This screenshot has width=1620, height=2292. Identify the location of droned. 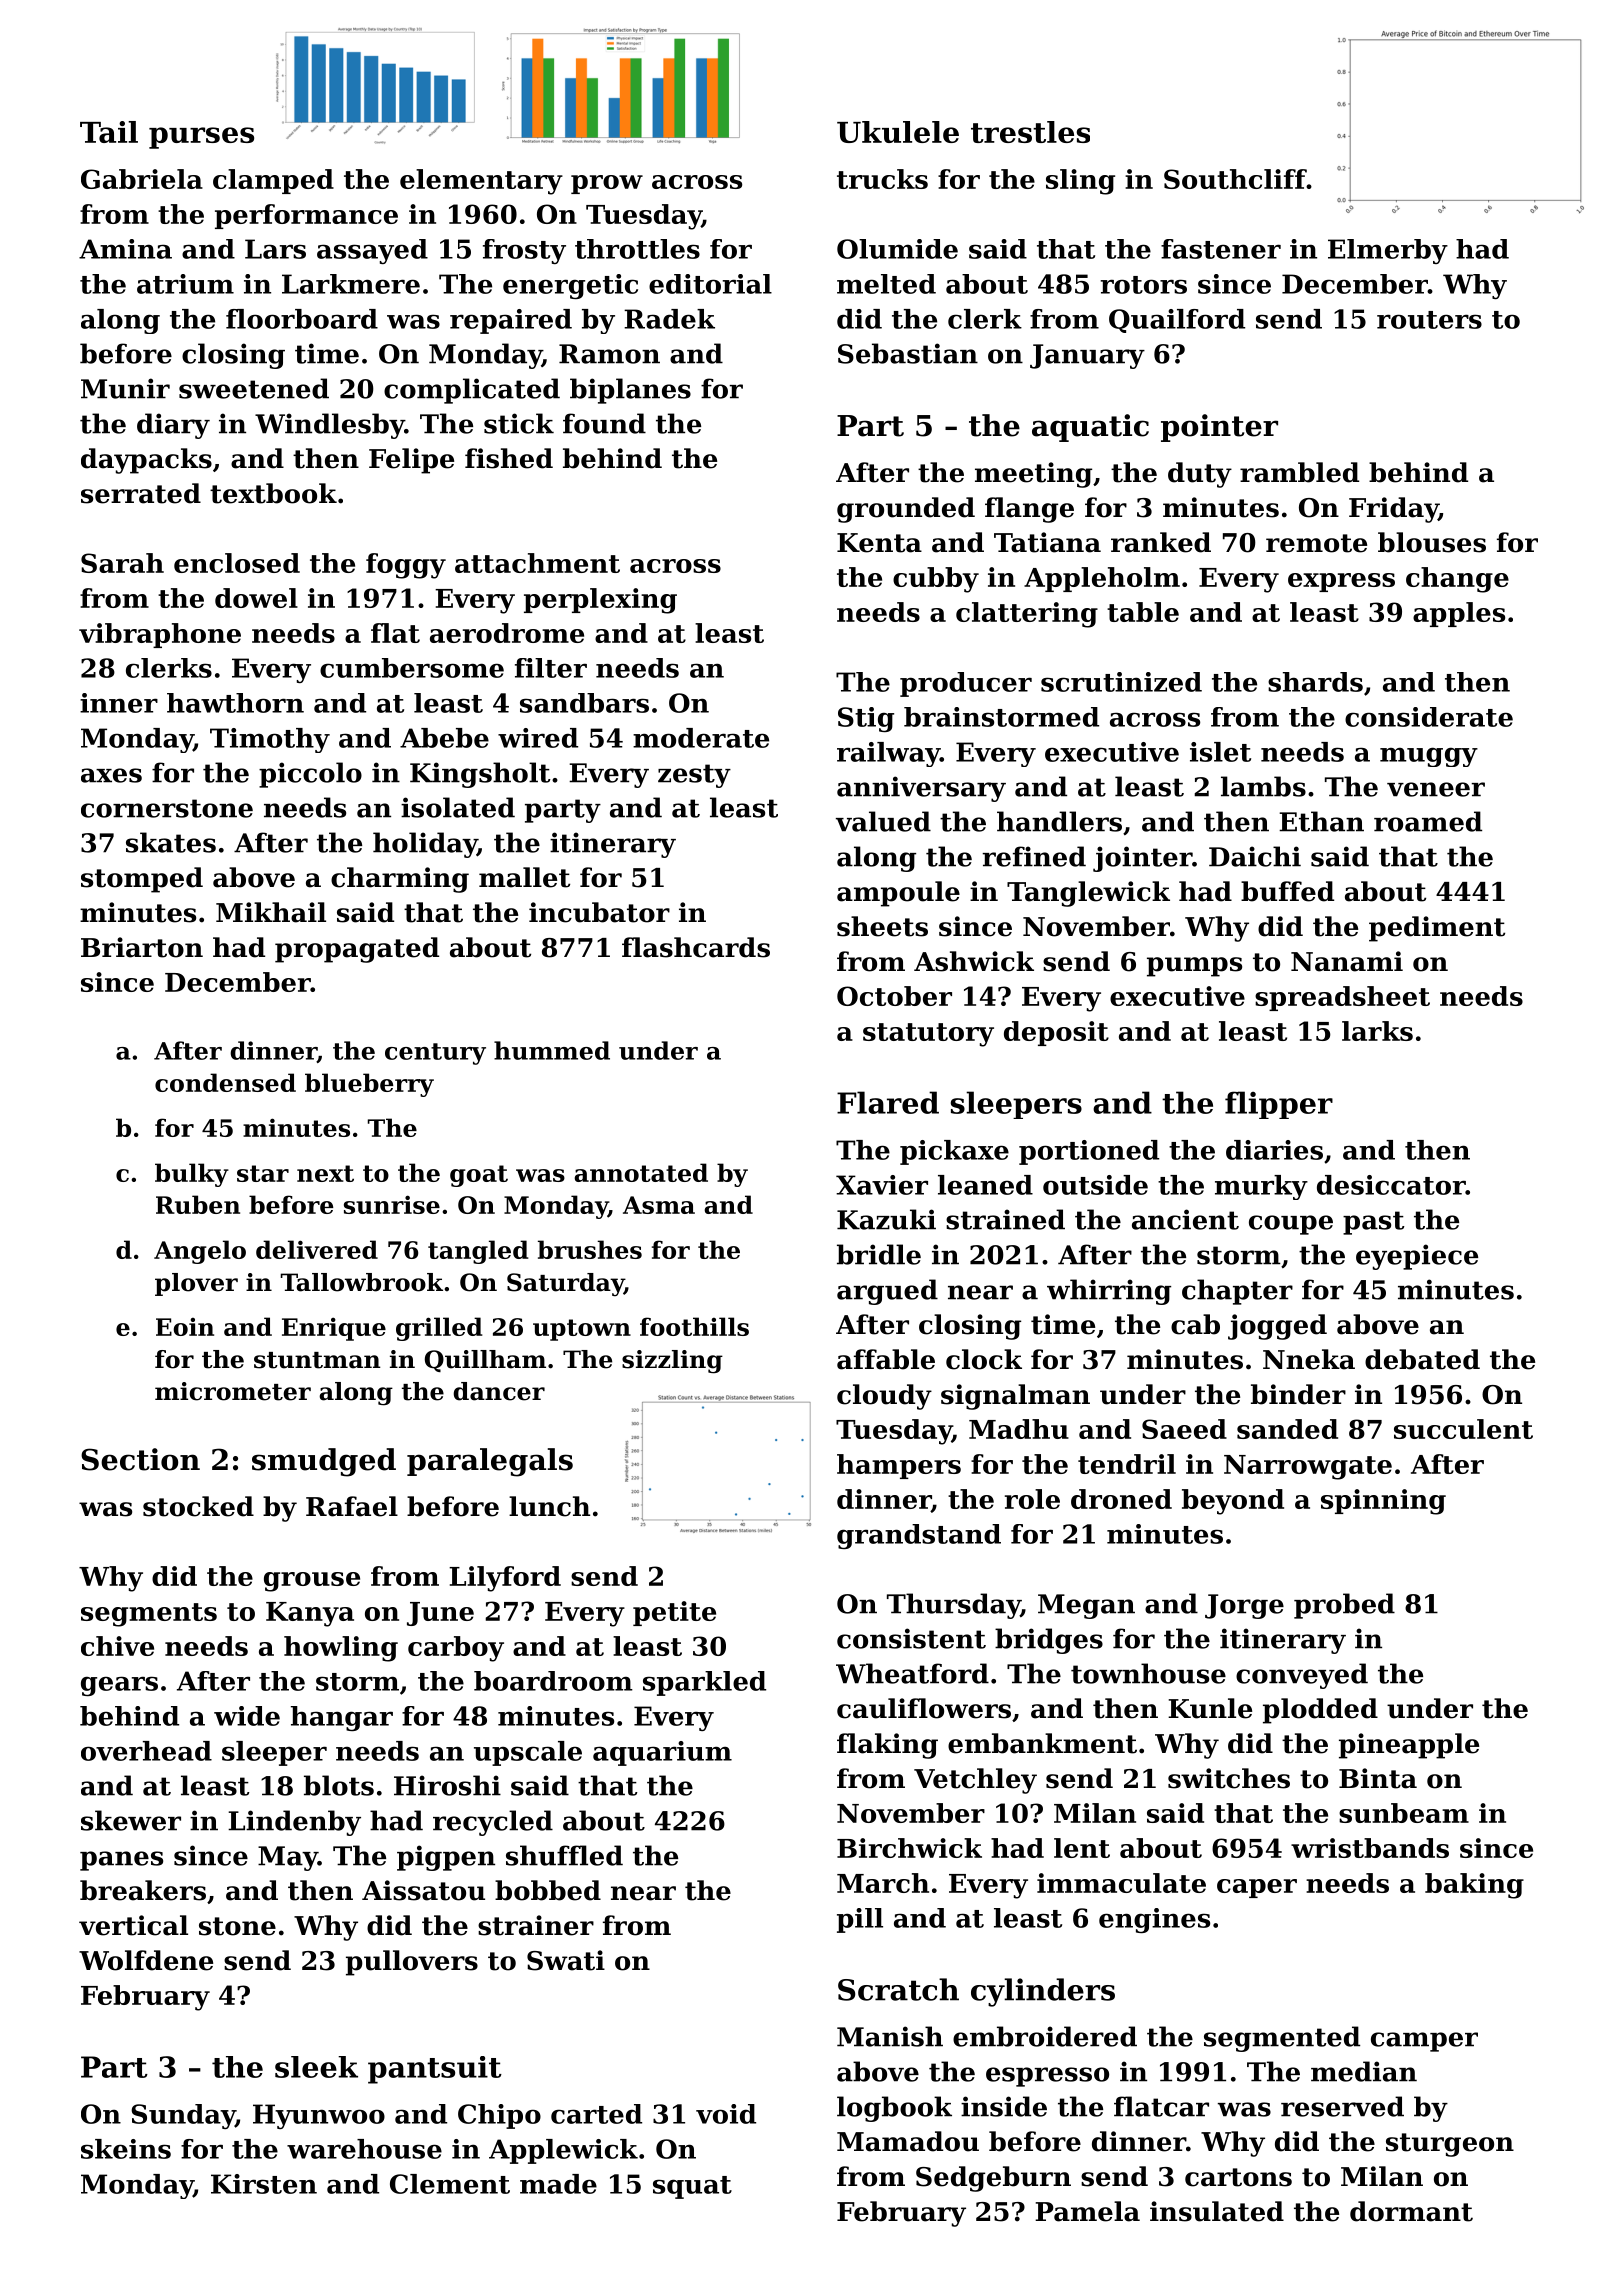
(1121, 1499).
